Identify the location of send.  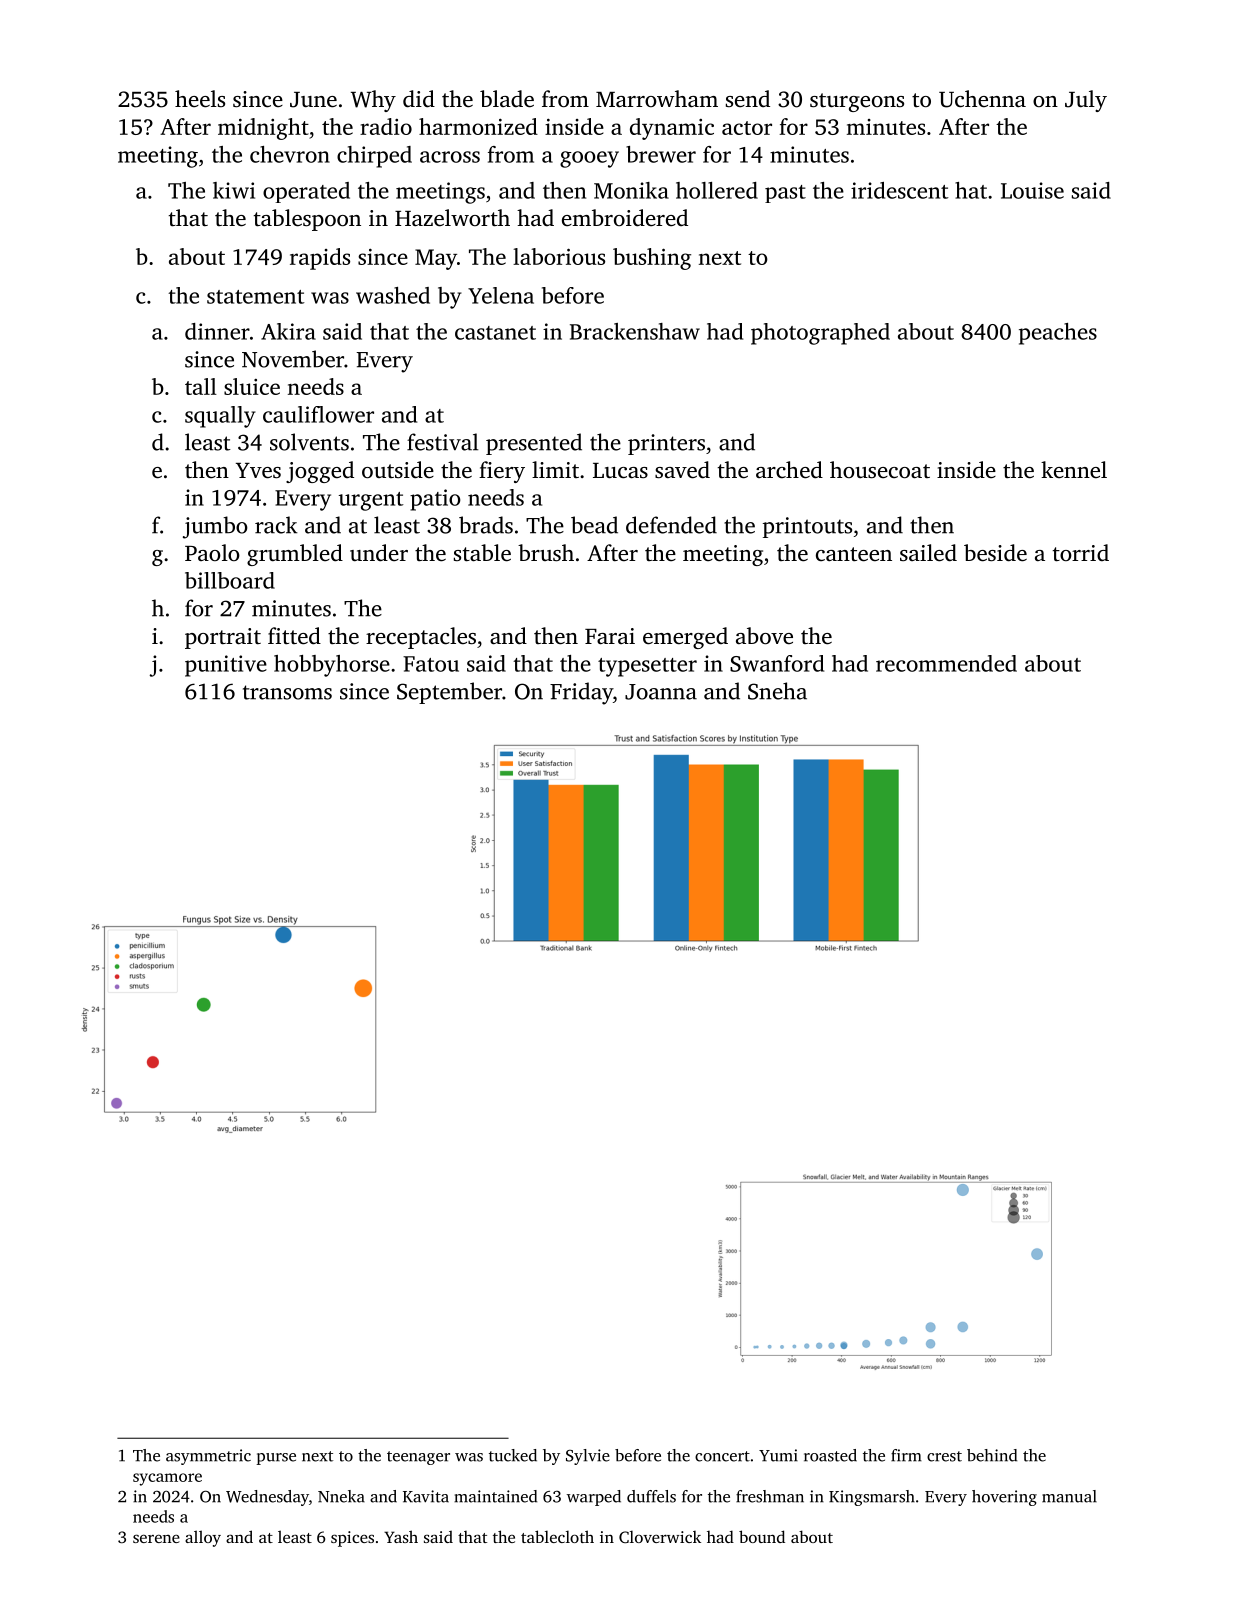
(748, 98).
